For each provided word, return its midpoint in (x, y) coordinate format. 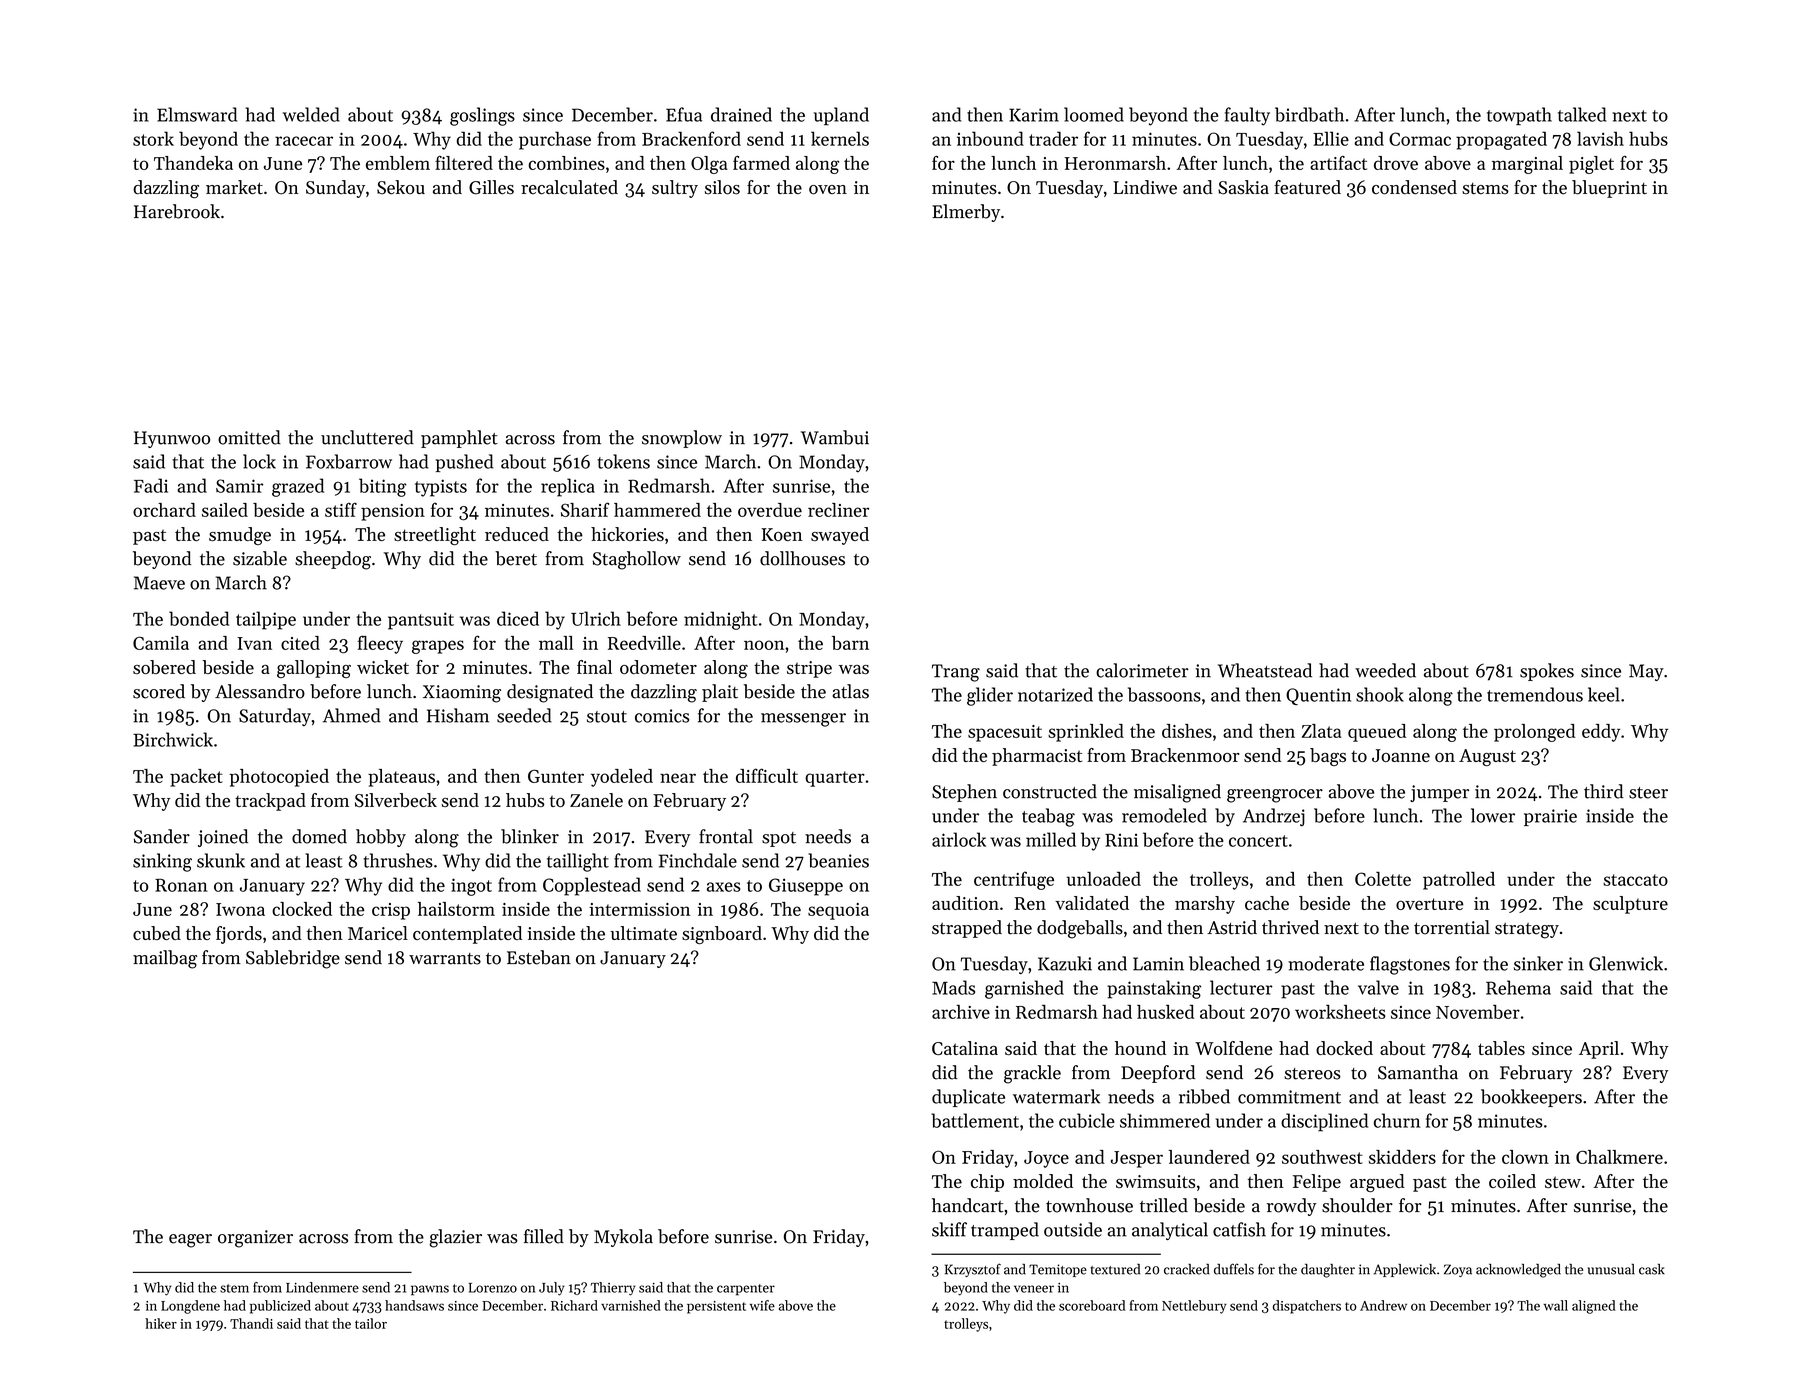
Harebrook (177, 211)
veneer (1034, 1289)
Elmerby (966, 213)
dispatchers (1307, 1307)
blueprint (1609, 189)
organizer (255, 1239)
